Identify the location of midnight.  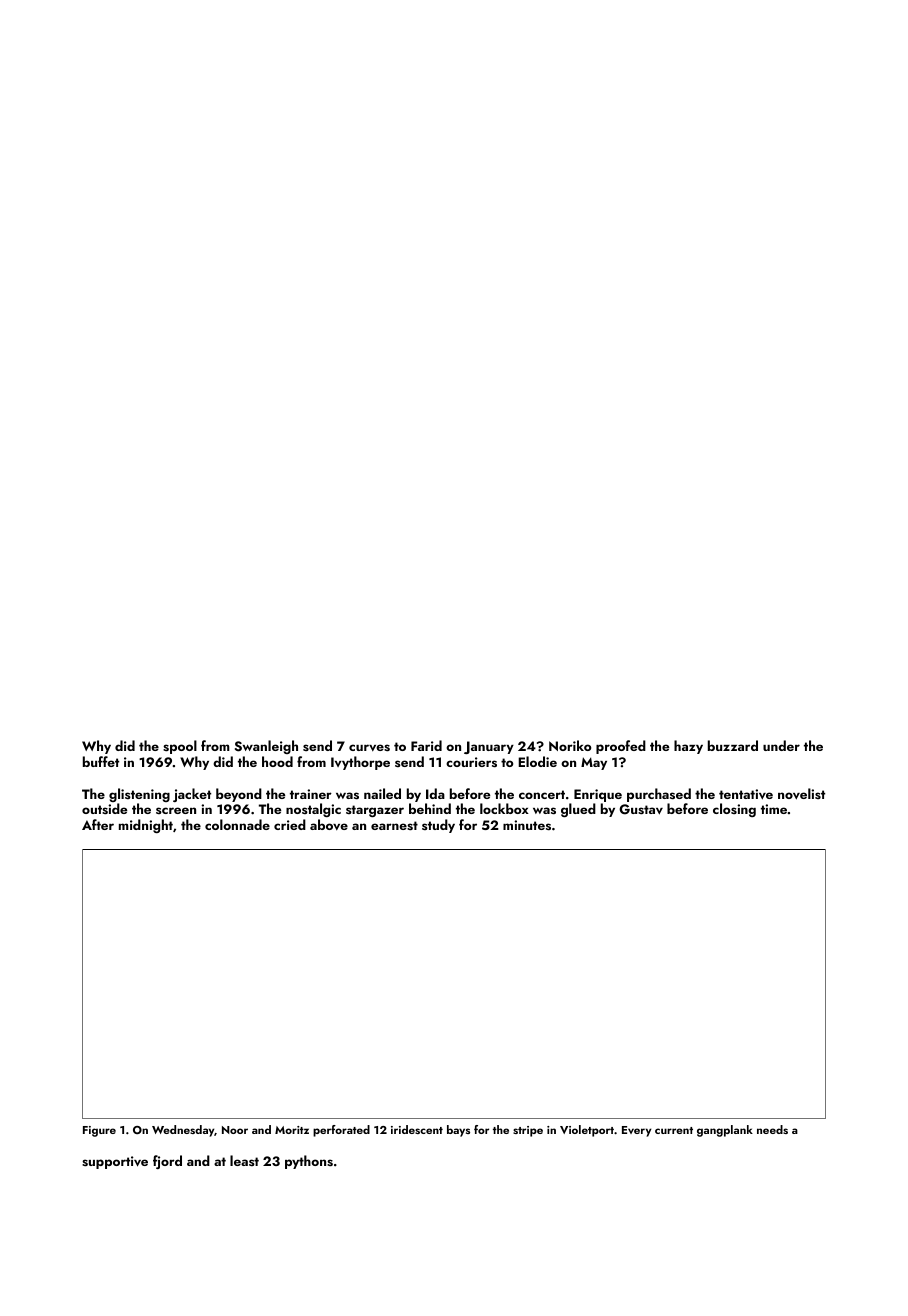
(146, 826).
